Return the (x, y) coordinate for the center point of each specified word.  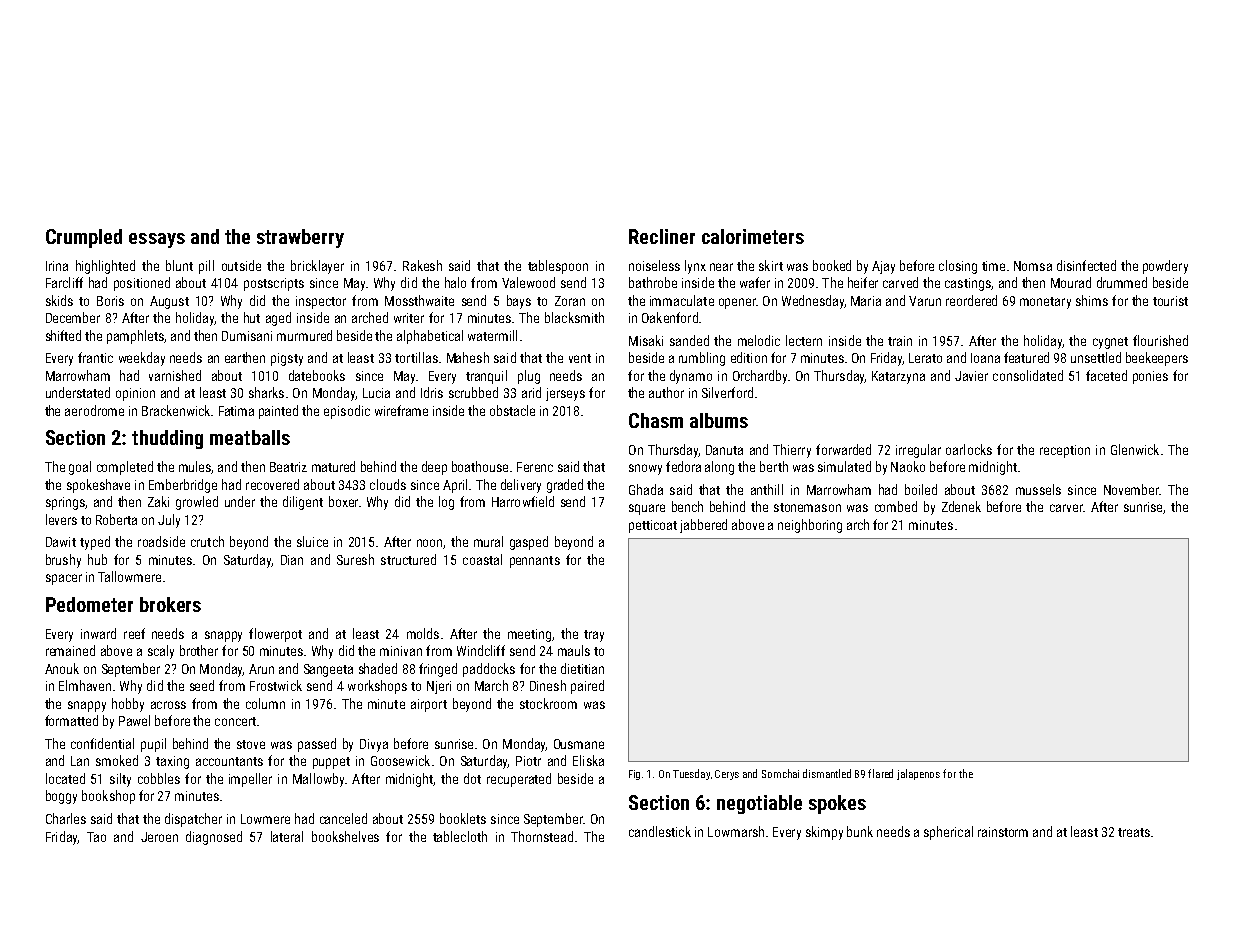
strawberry (300, 238)
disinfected (1086, 265)
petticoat (653, 526)
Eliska (588, 760)
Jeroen (159, 837)
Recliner (662, 236)
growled (197, 503)
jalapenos (918, 774)
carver (1066, 508)
